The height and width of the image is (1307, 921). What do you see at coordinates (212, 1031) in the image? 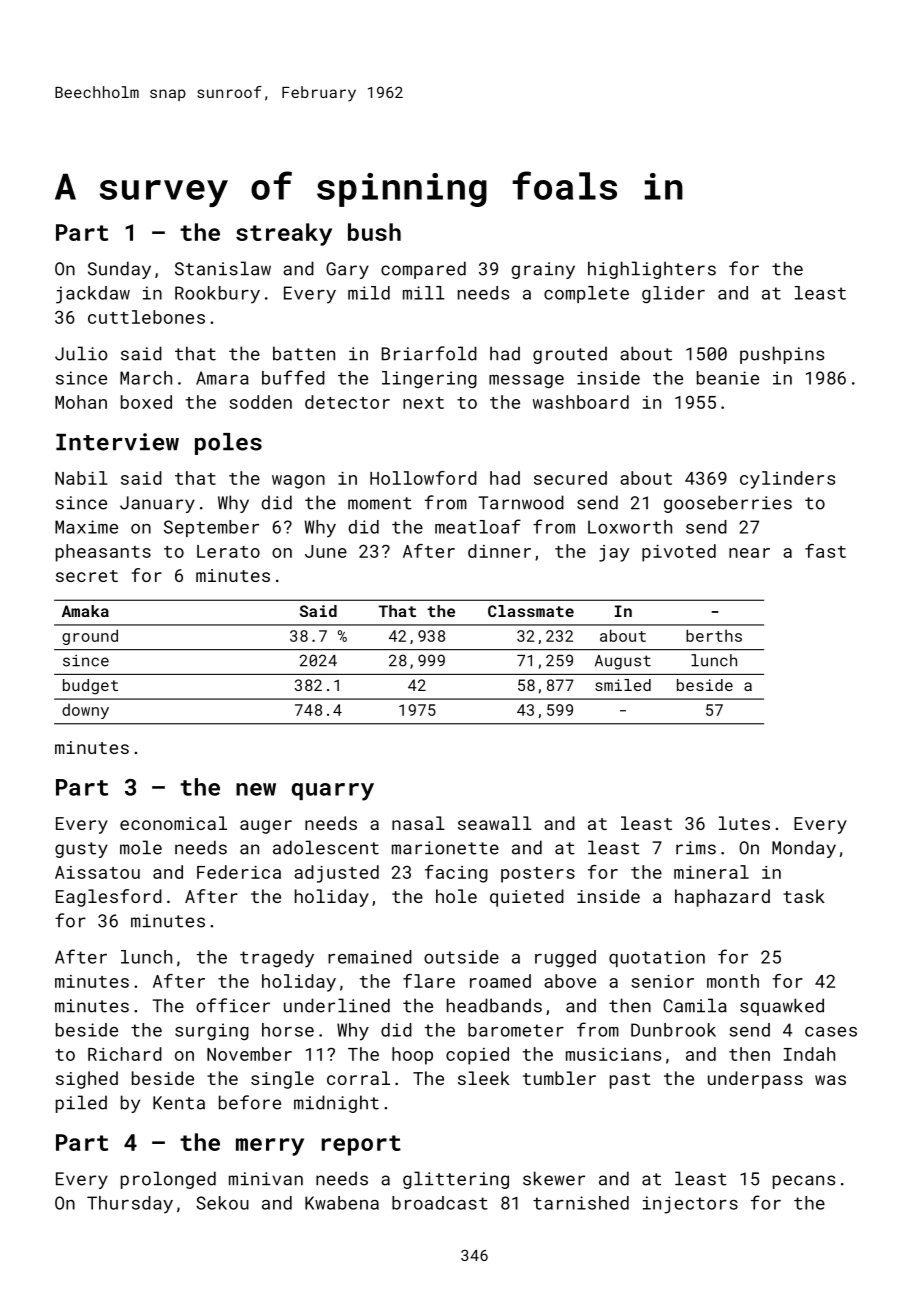
I see `surging` at bounding box center [212, 1031].
